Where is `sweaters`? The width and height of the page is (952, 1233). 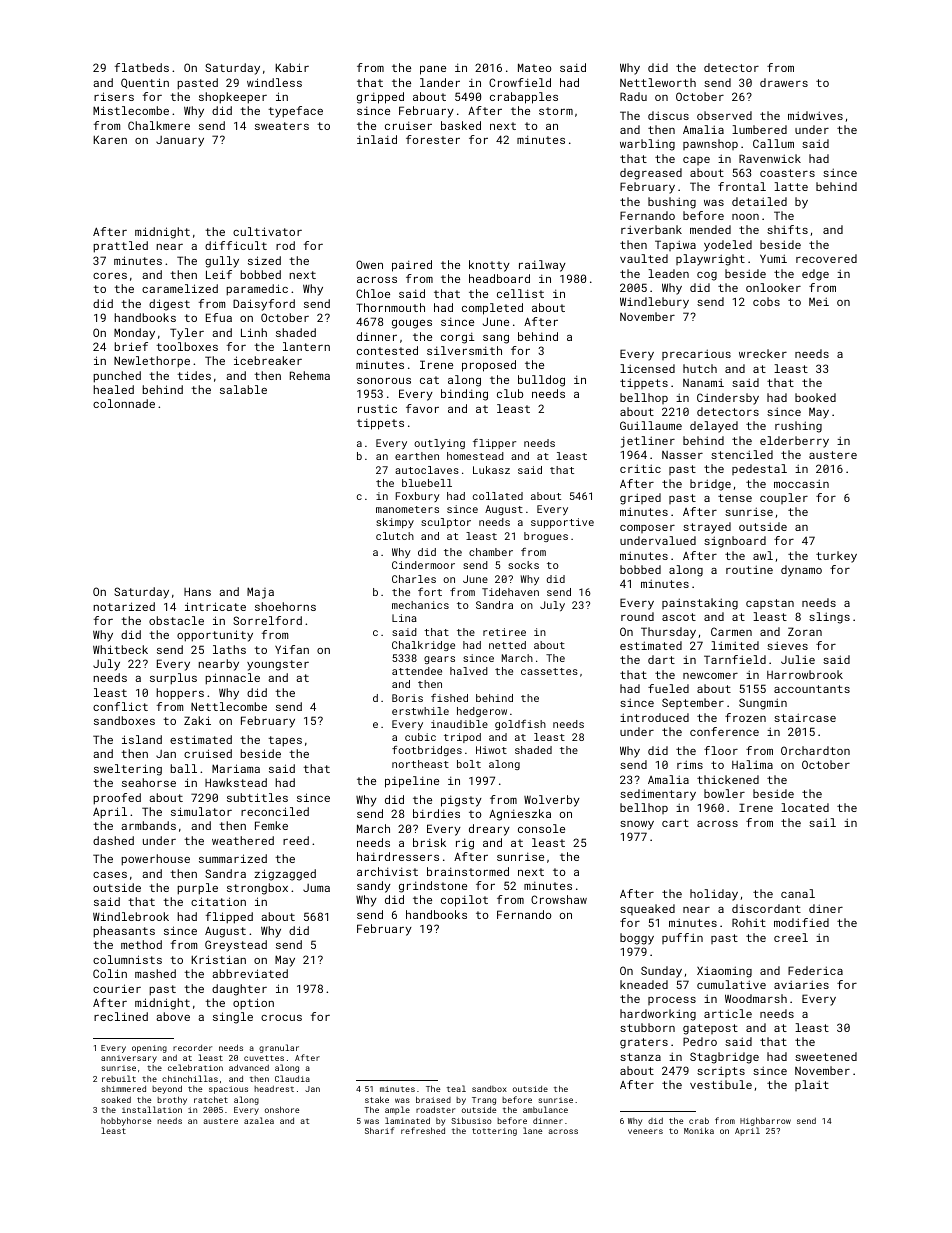 sweaters is located at coordinates (282, 126).
